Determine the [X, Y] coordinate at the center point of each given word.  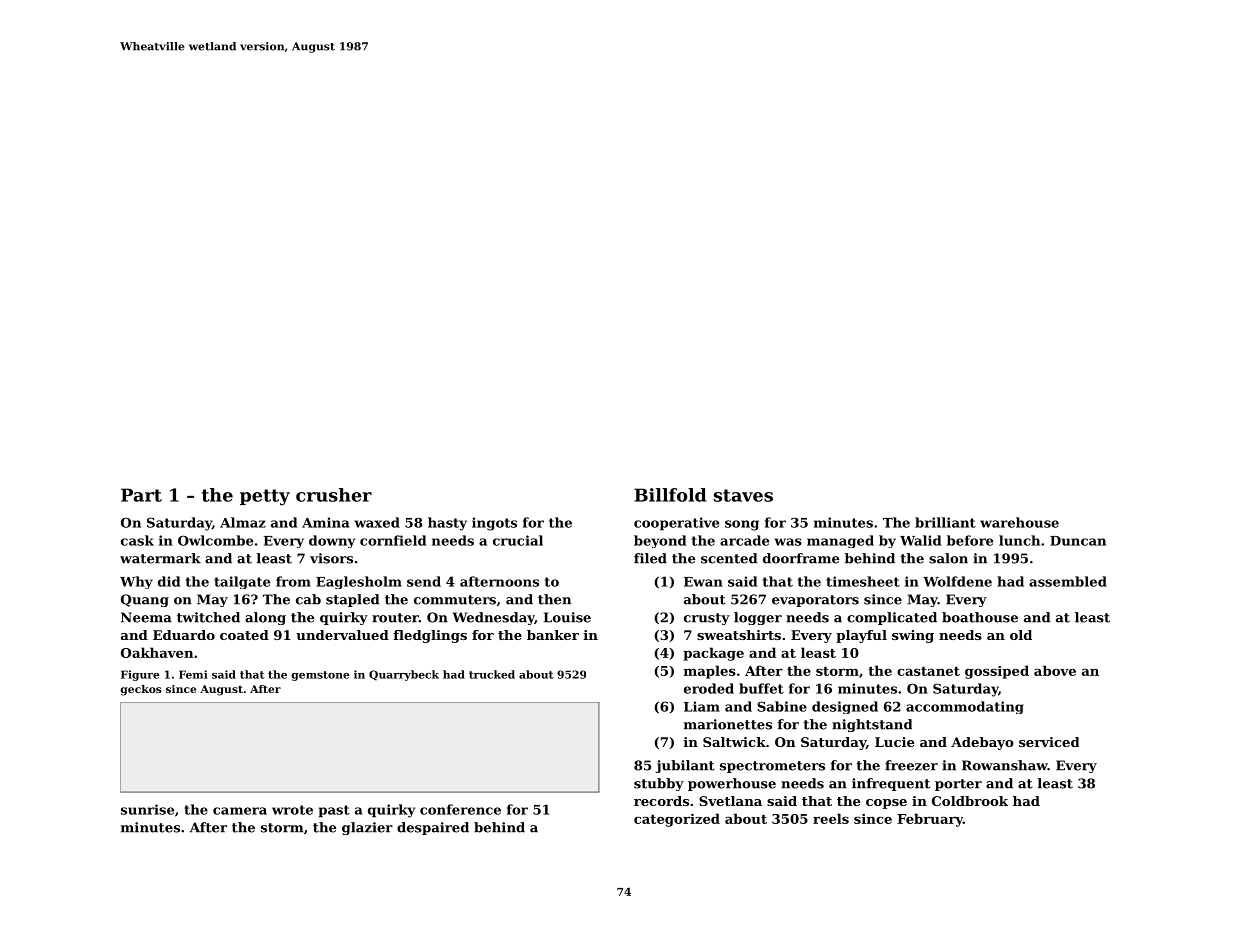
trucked [492, 674]
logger [758, 618]
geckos [141, 690]
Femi [193, 674]
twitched [208, 617]
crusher [334, 495]
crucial [518, 540]
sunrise [147, 809]
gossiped [997, 672]
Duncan [1078, 541]
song [742, 525]
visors [331, 558]
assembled [1068, 581]
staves [743, 495]
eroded [709, 688]
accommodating [965, 707]
